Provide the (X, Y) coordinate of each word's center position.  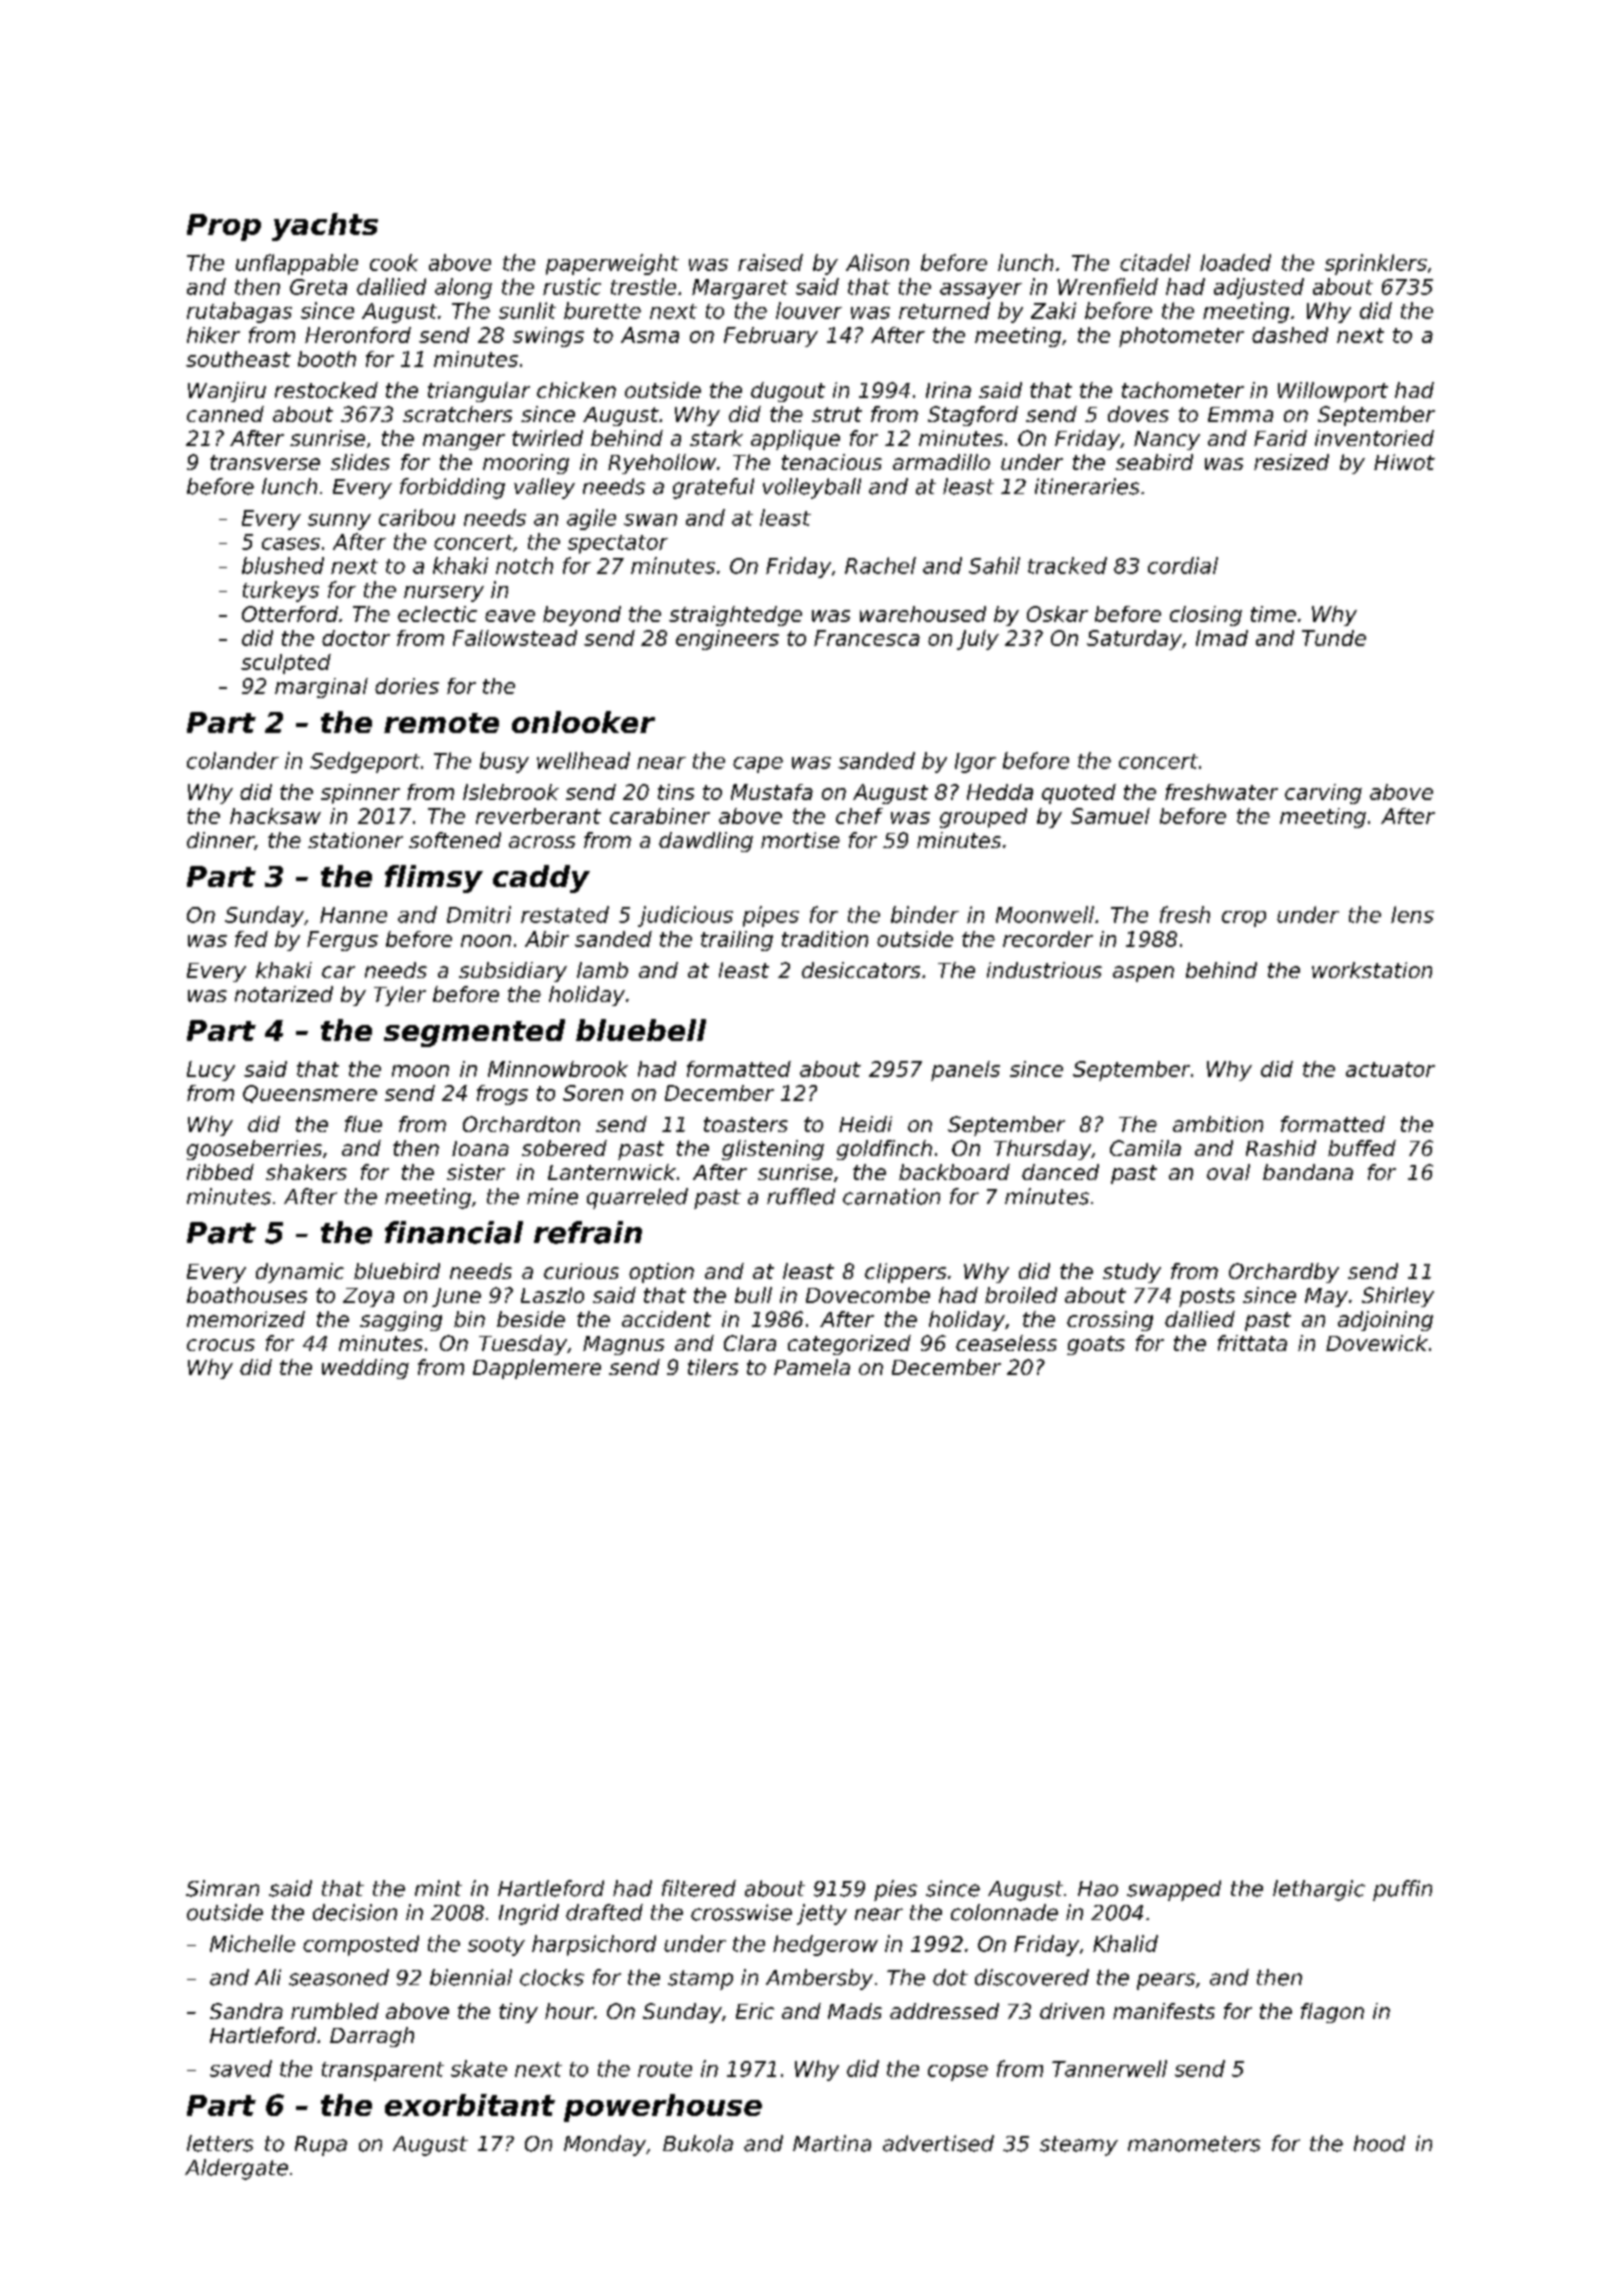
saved (241, 2068)
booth (327, 359)
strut (837, 414)
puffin (1402, 1890)
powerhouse (663, 2108)
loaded (1235, 262)
